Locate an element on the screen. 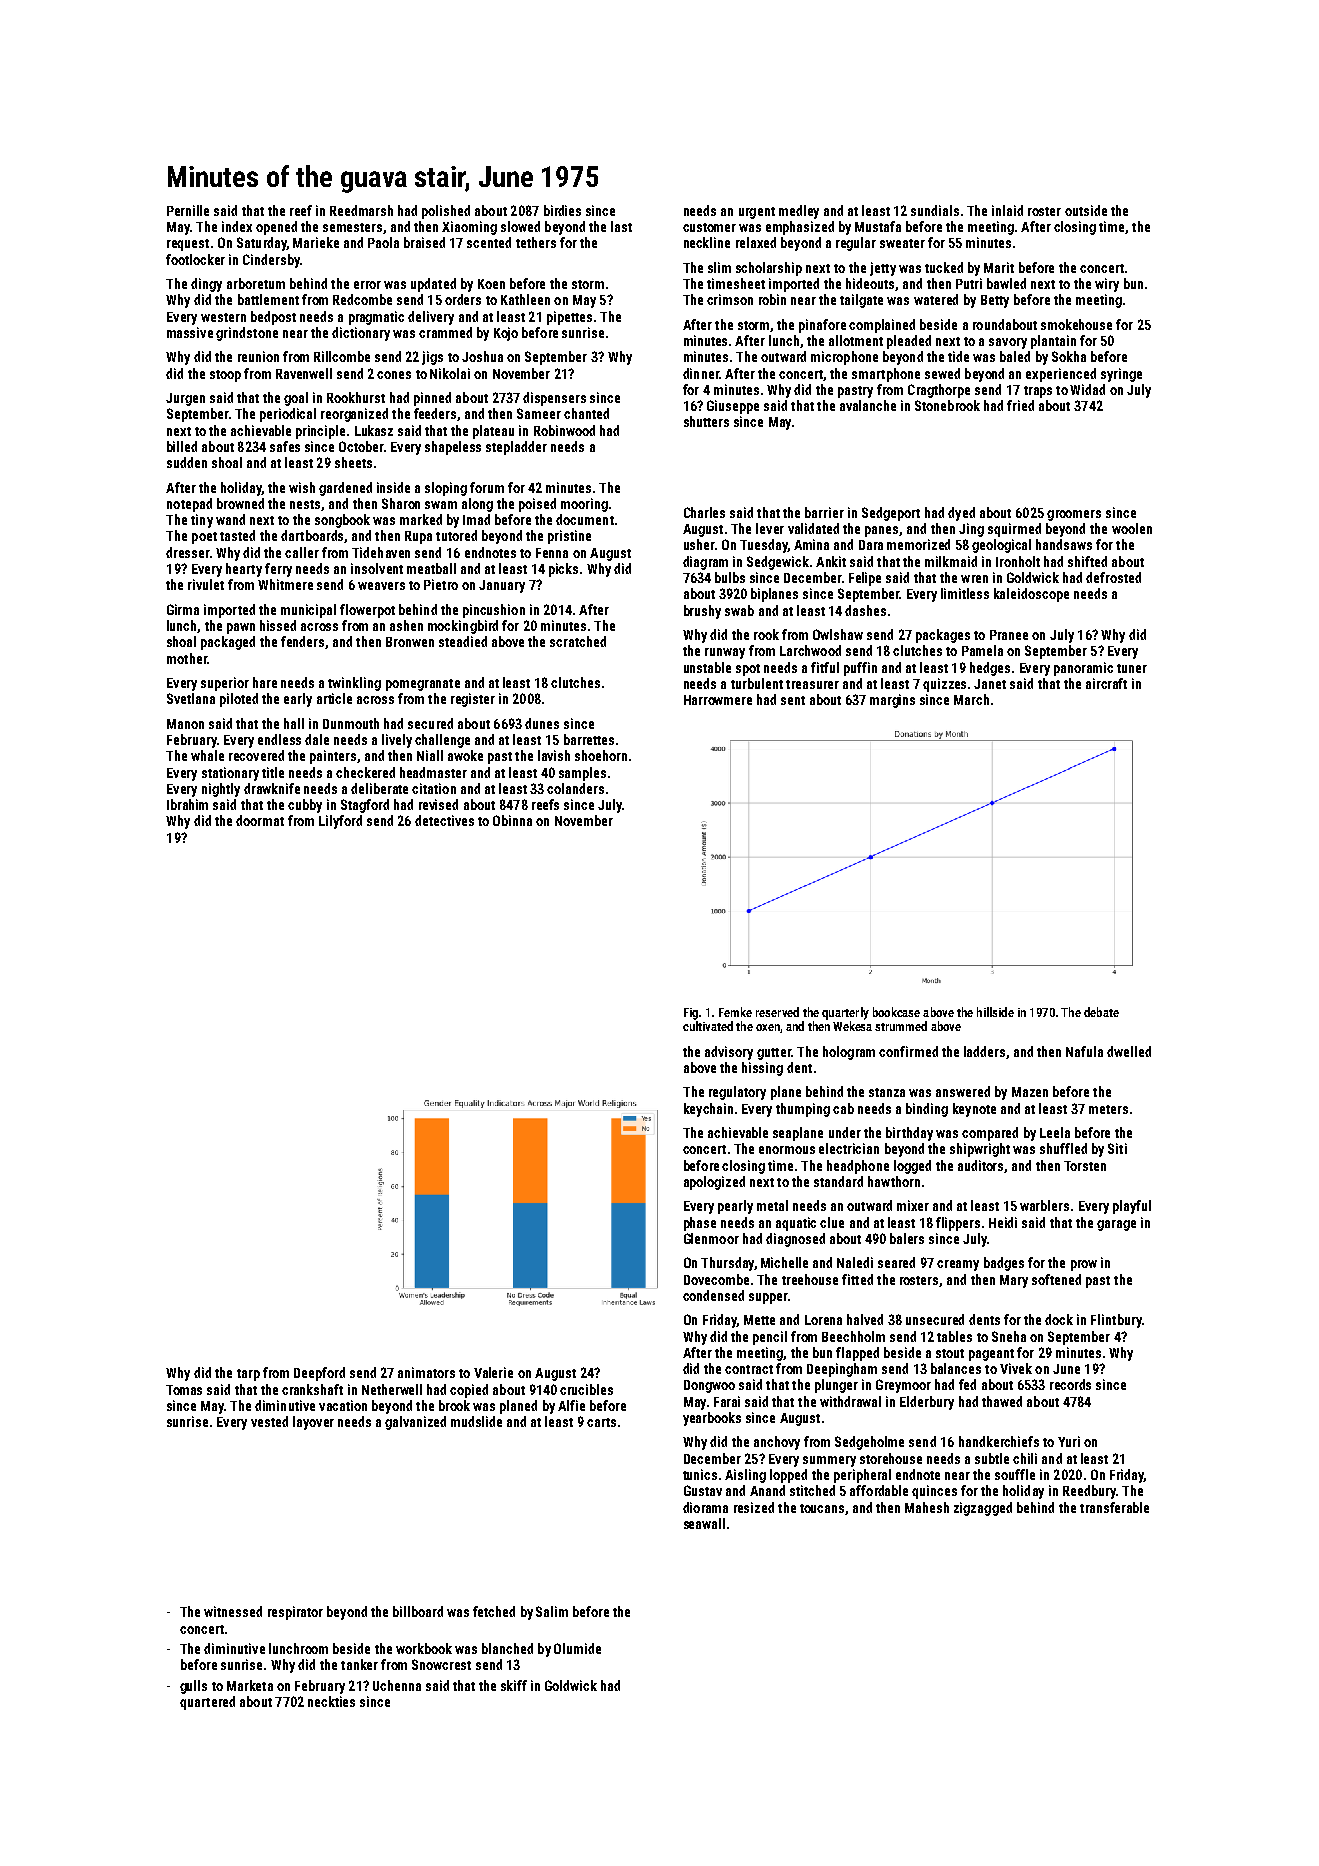 This screenshot has width=1319, height=1866. Ibrahim is located at coordinates (187, 804).
